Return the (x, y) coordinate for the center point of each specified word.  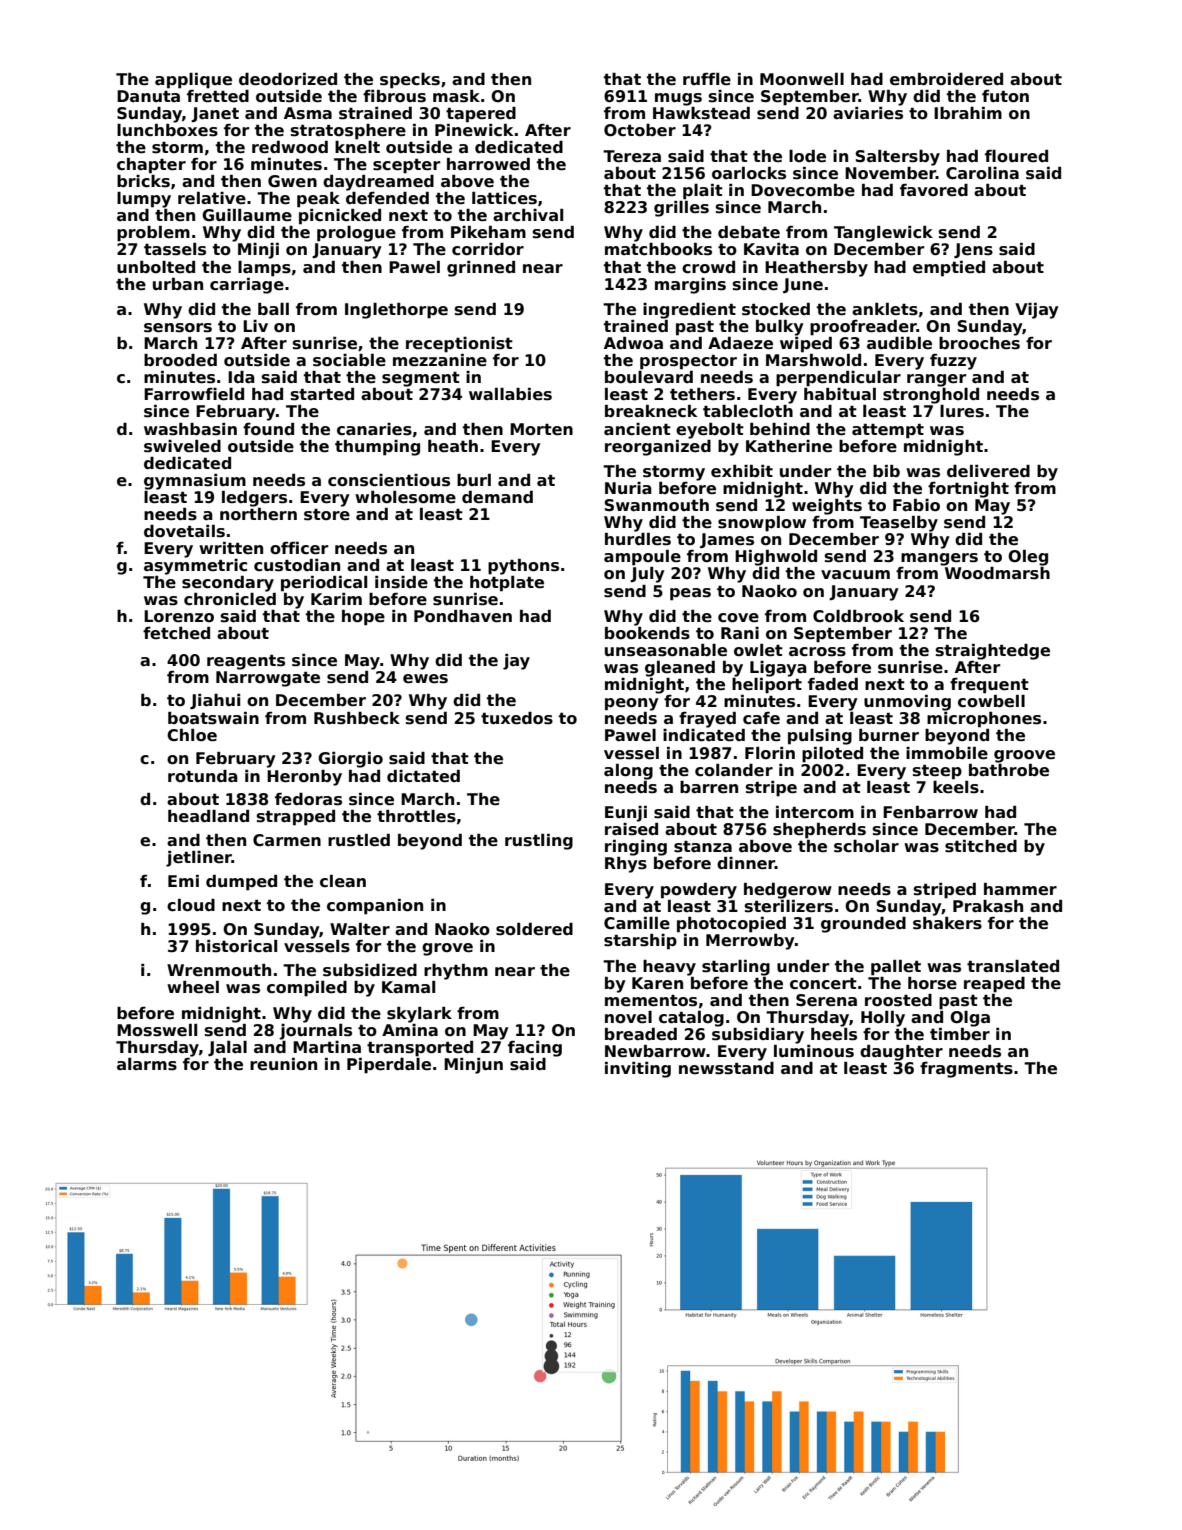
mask (456, 96)
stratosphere (348, 132)
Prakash (988, 906)
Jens (973, 250)
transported (420, 1049)
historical (236, 946)
